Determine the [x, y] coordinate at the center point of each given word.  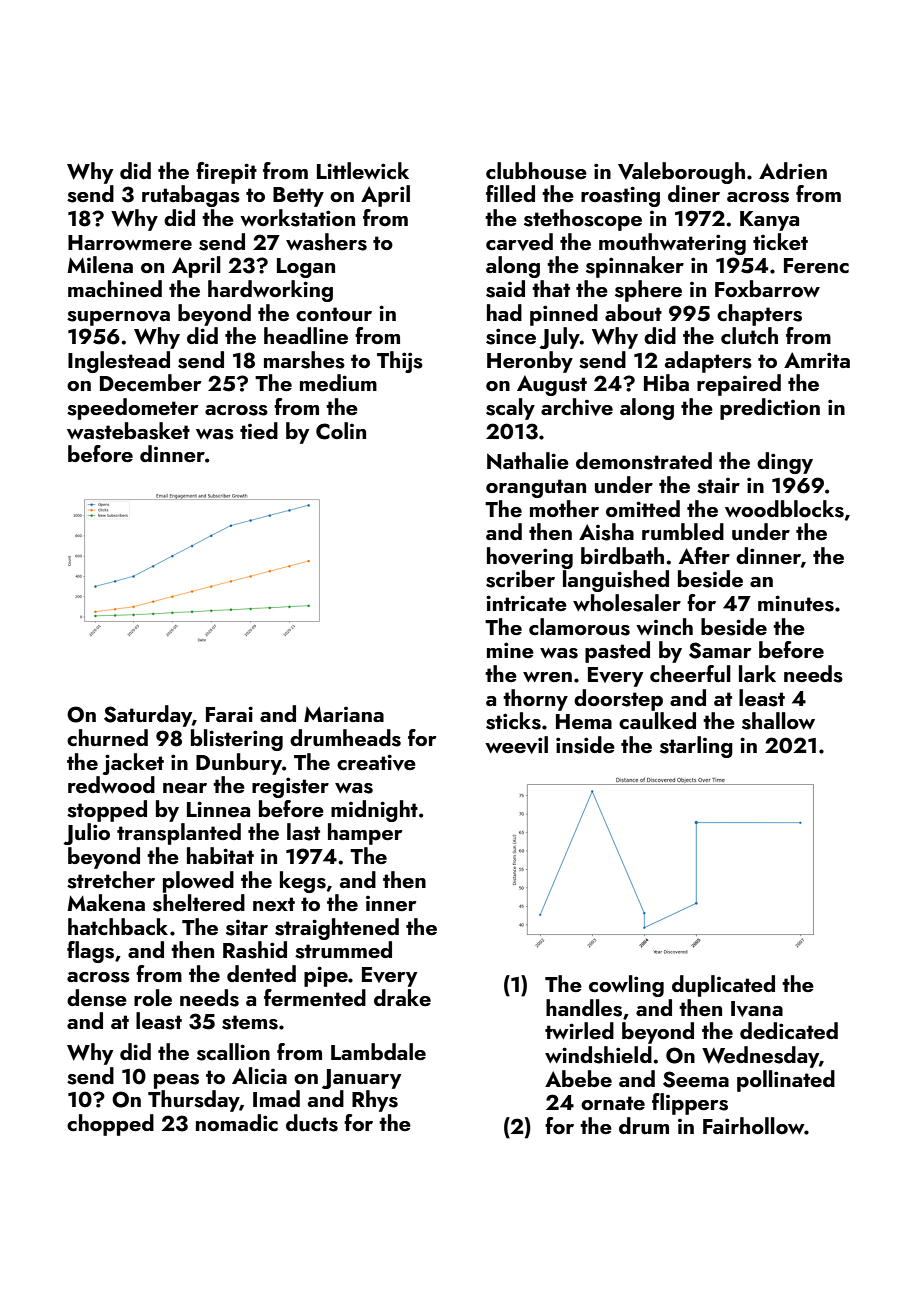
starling [696, 747]
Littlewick [363, 170]
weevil [516, 745]
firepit [226, 173]
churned [107, 737]
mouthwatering [672, 244]
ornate [613, 1103]
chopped [110, 1125]
